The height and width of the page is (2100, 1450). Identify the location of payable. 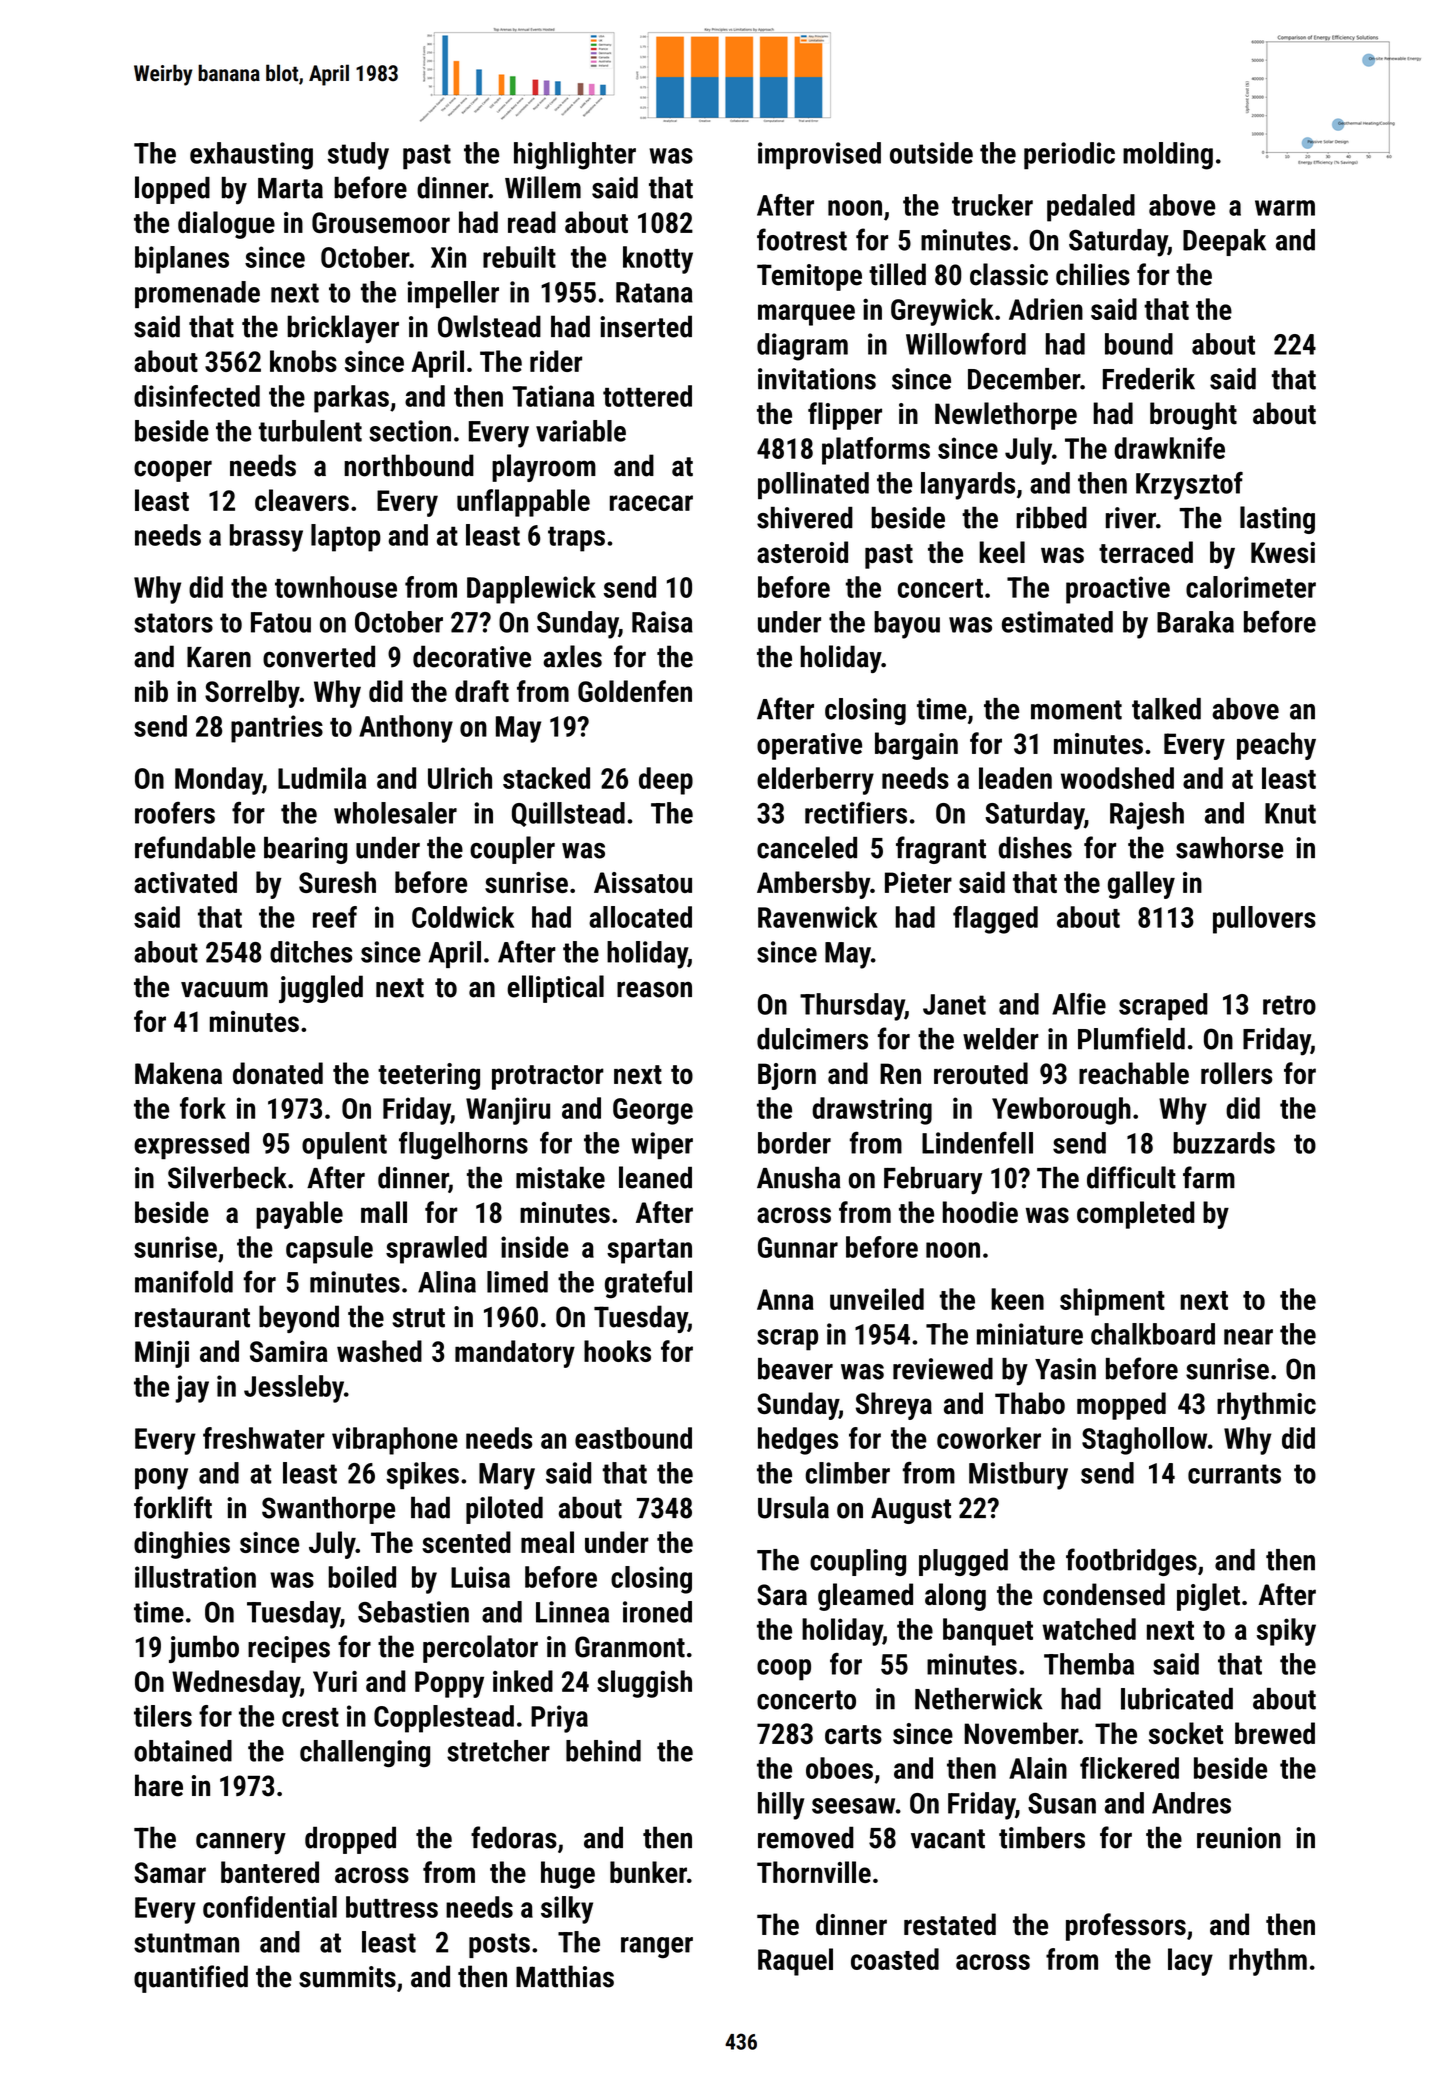
(299, 1215).
